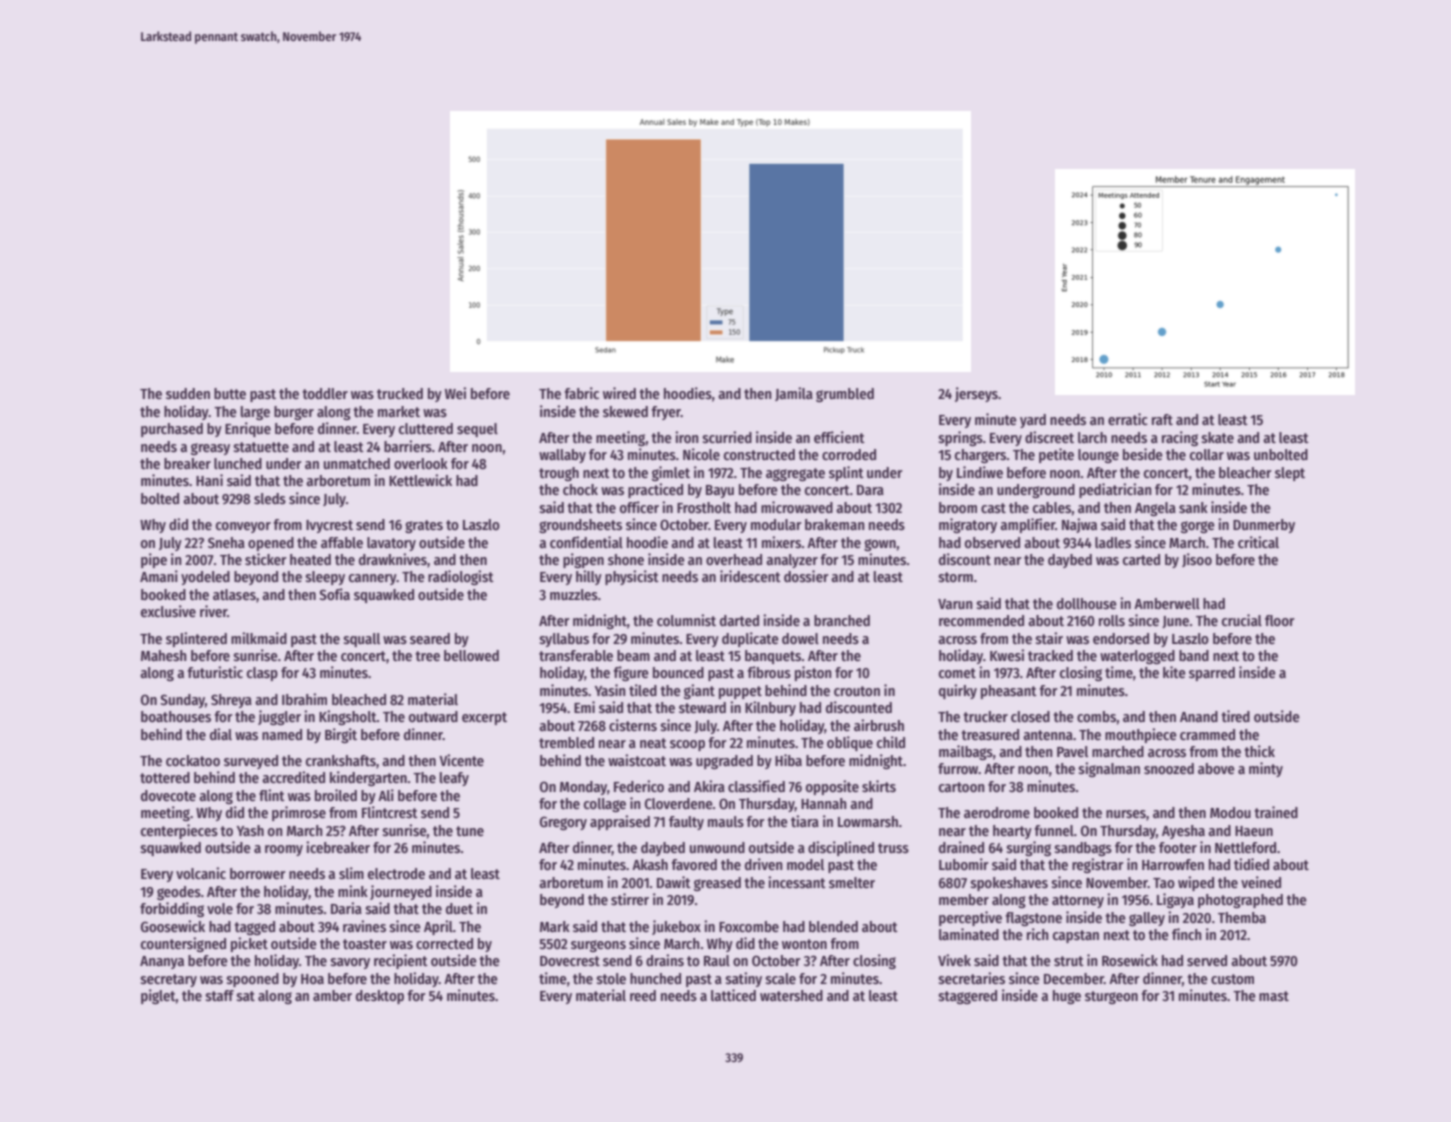  Describe the element at coordinates (231, 701) in the screenshot. I see `Shreya` at that location.
